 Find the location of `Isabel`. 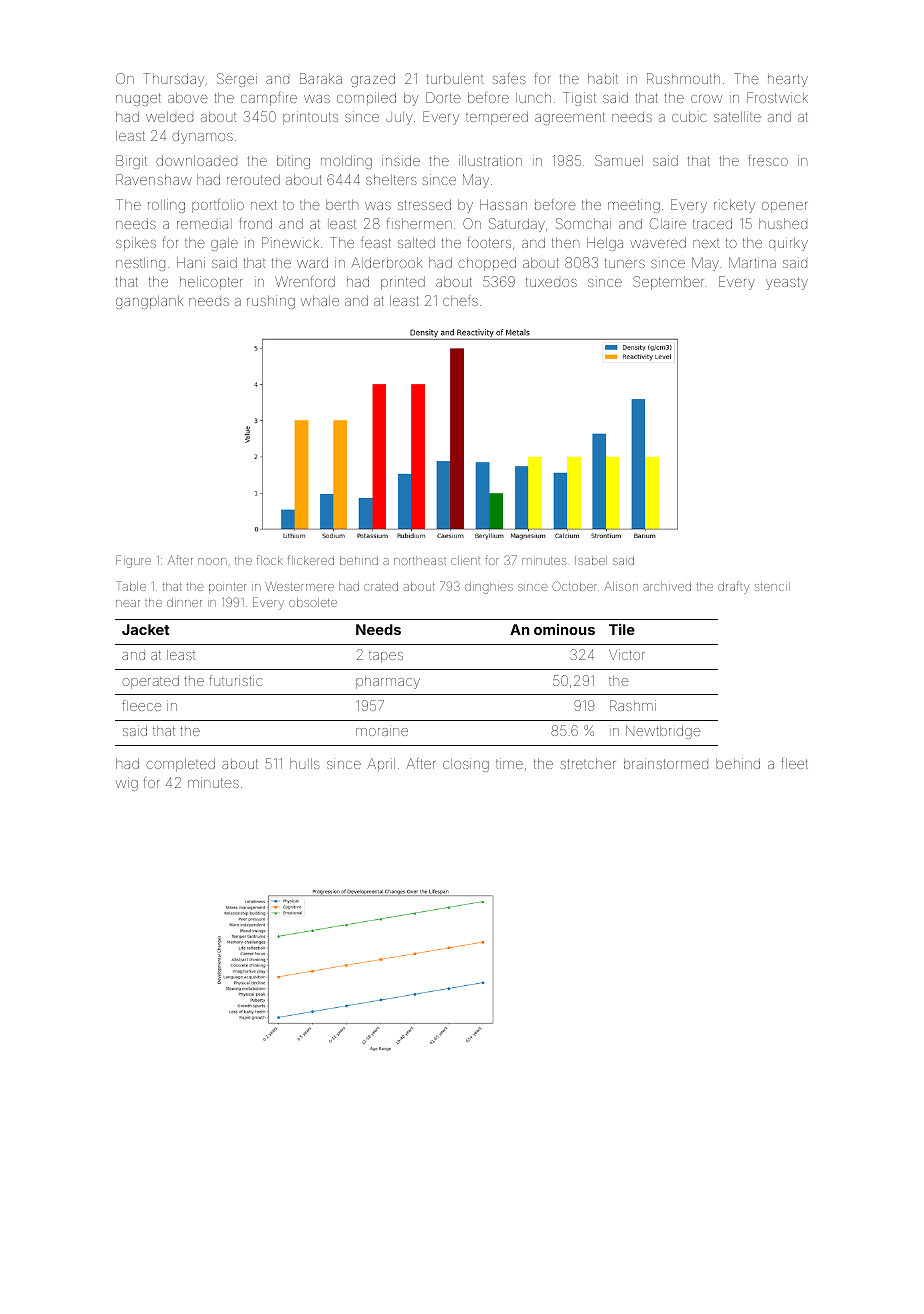

Isabel is located at coordinates (591, 560).
